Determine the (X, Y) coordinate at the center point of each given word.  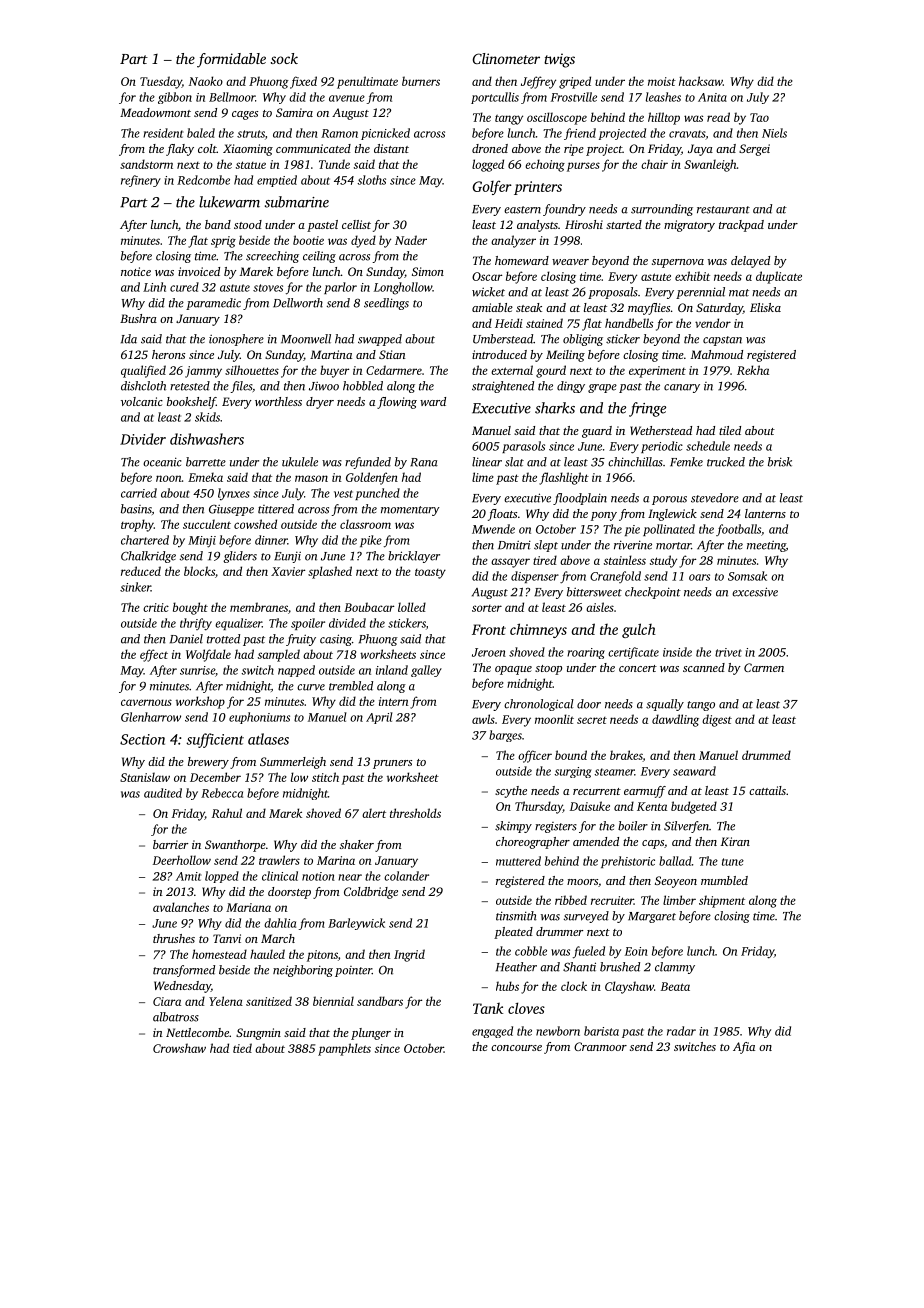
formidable (231, 60)
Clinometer (506, 58)
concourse (516, 1048)
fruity (301, 640)
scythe (511, 792)
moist (662, 81)
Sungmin (258, 1034)
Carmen (764, 667)
